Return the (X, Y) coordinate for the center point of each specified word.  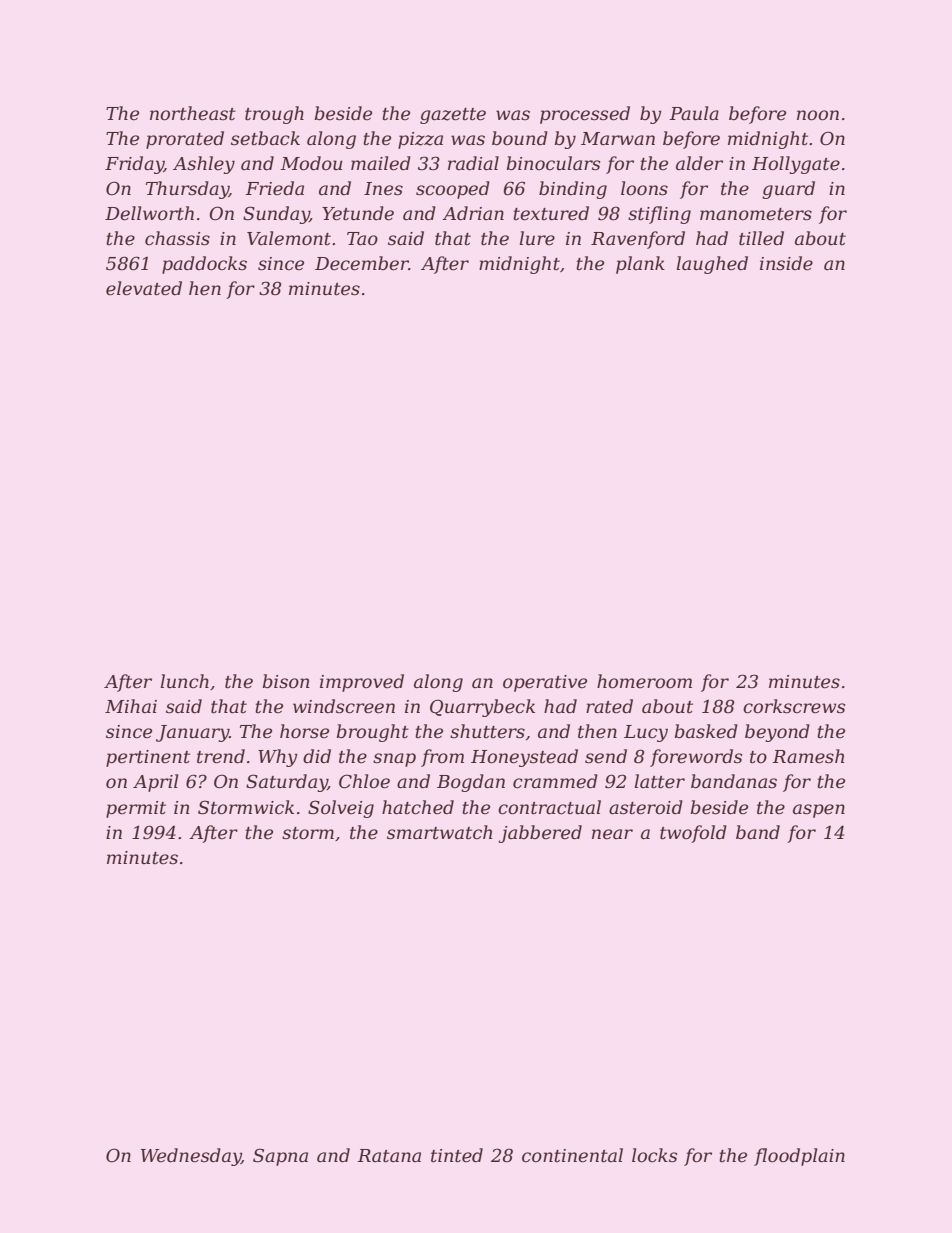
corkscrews (794, 706)
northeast (193, 113)
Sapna (280, 1157)
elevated (144, 288)
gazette (453, 116)
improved (362, 683)
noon (818, 115)
